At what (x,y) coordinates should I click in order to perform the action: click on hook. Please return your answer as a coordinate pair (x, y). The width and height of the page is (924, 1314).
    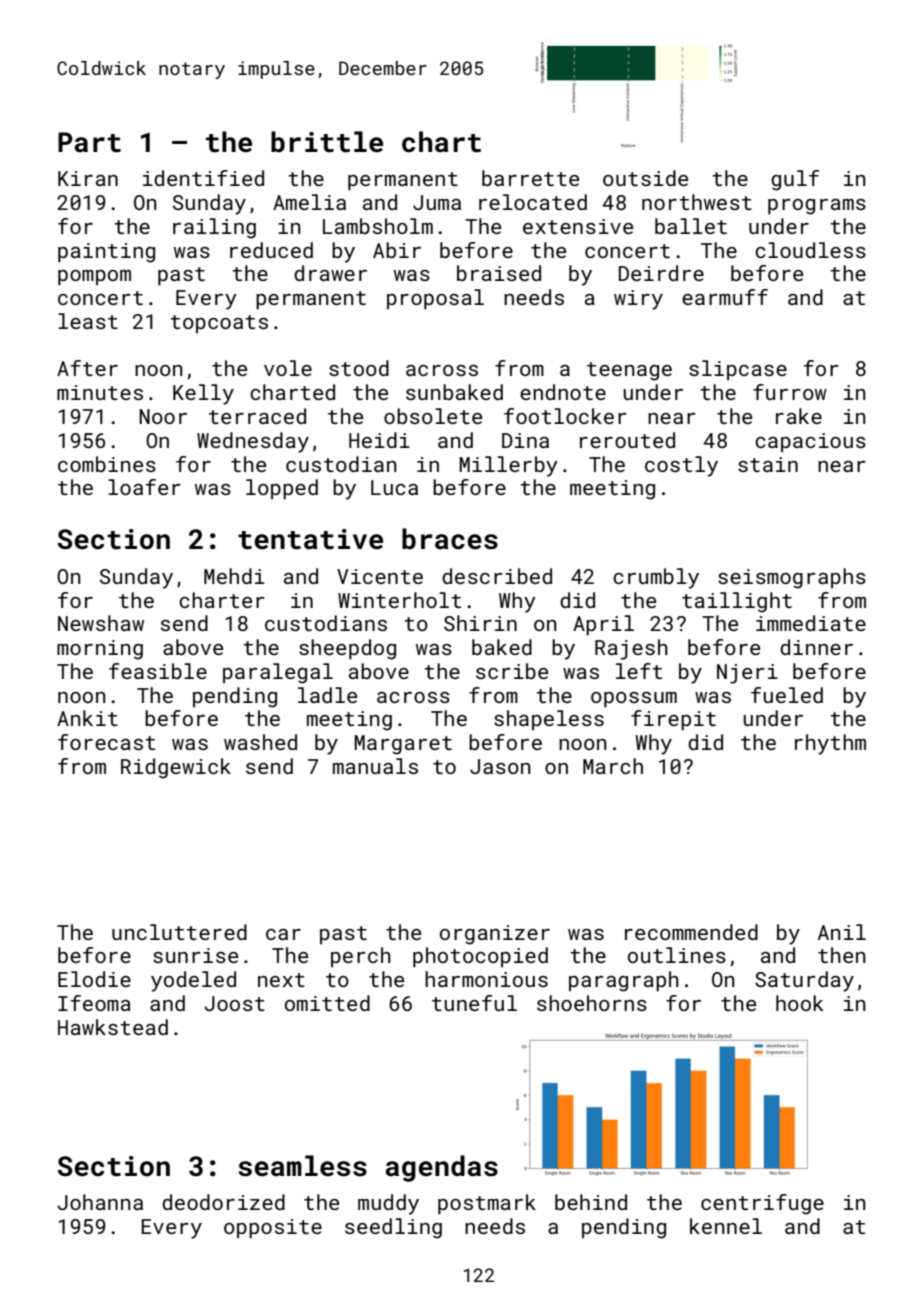
    Looking at the image, I should click on (799, 1003).
